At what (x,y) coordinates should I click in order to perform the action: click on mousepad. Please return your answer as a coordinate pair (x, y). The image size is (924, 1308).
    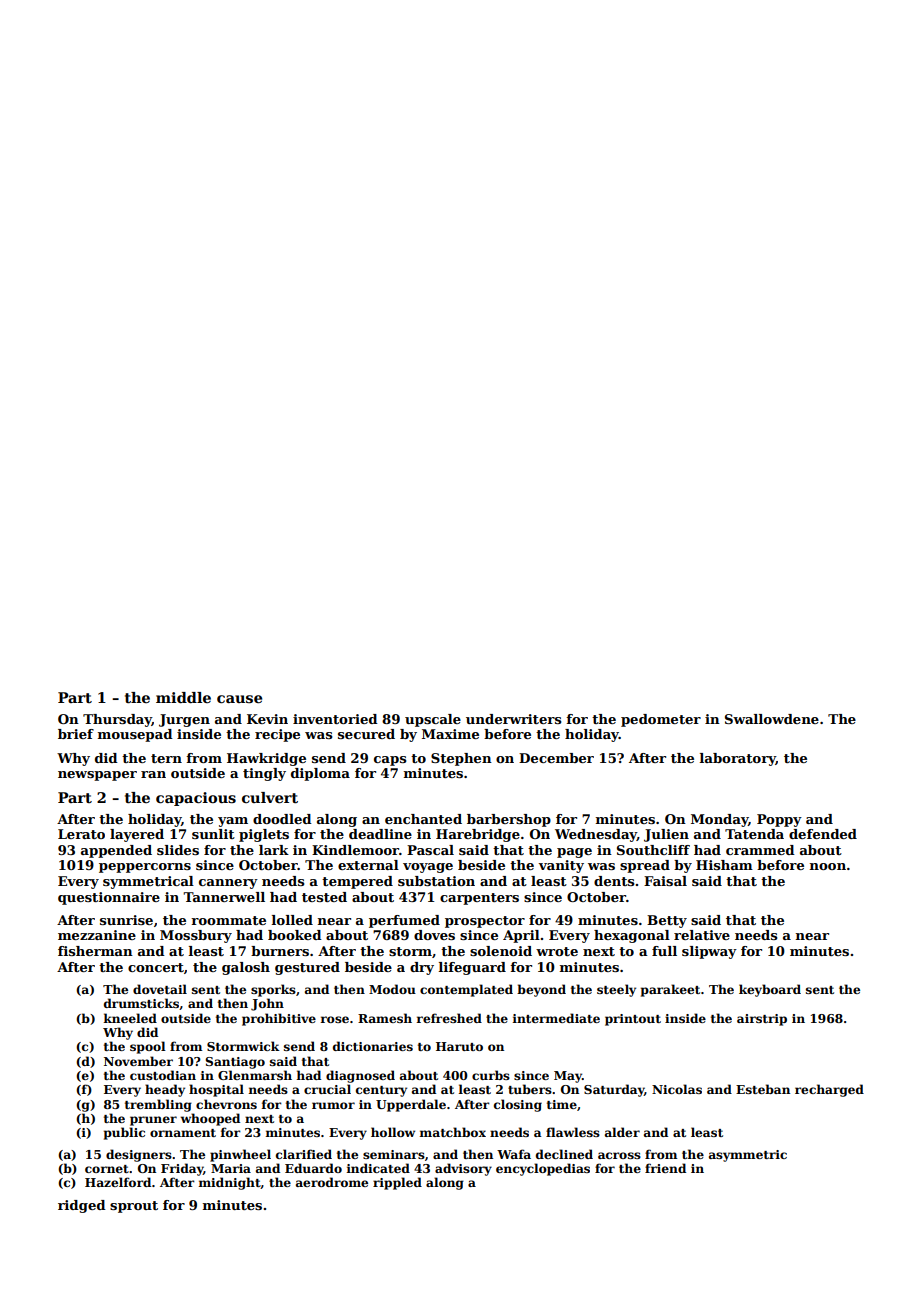
    Looking at the image, I should click on (135, 735).
